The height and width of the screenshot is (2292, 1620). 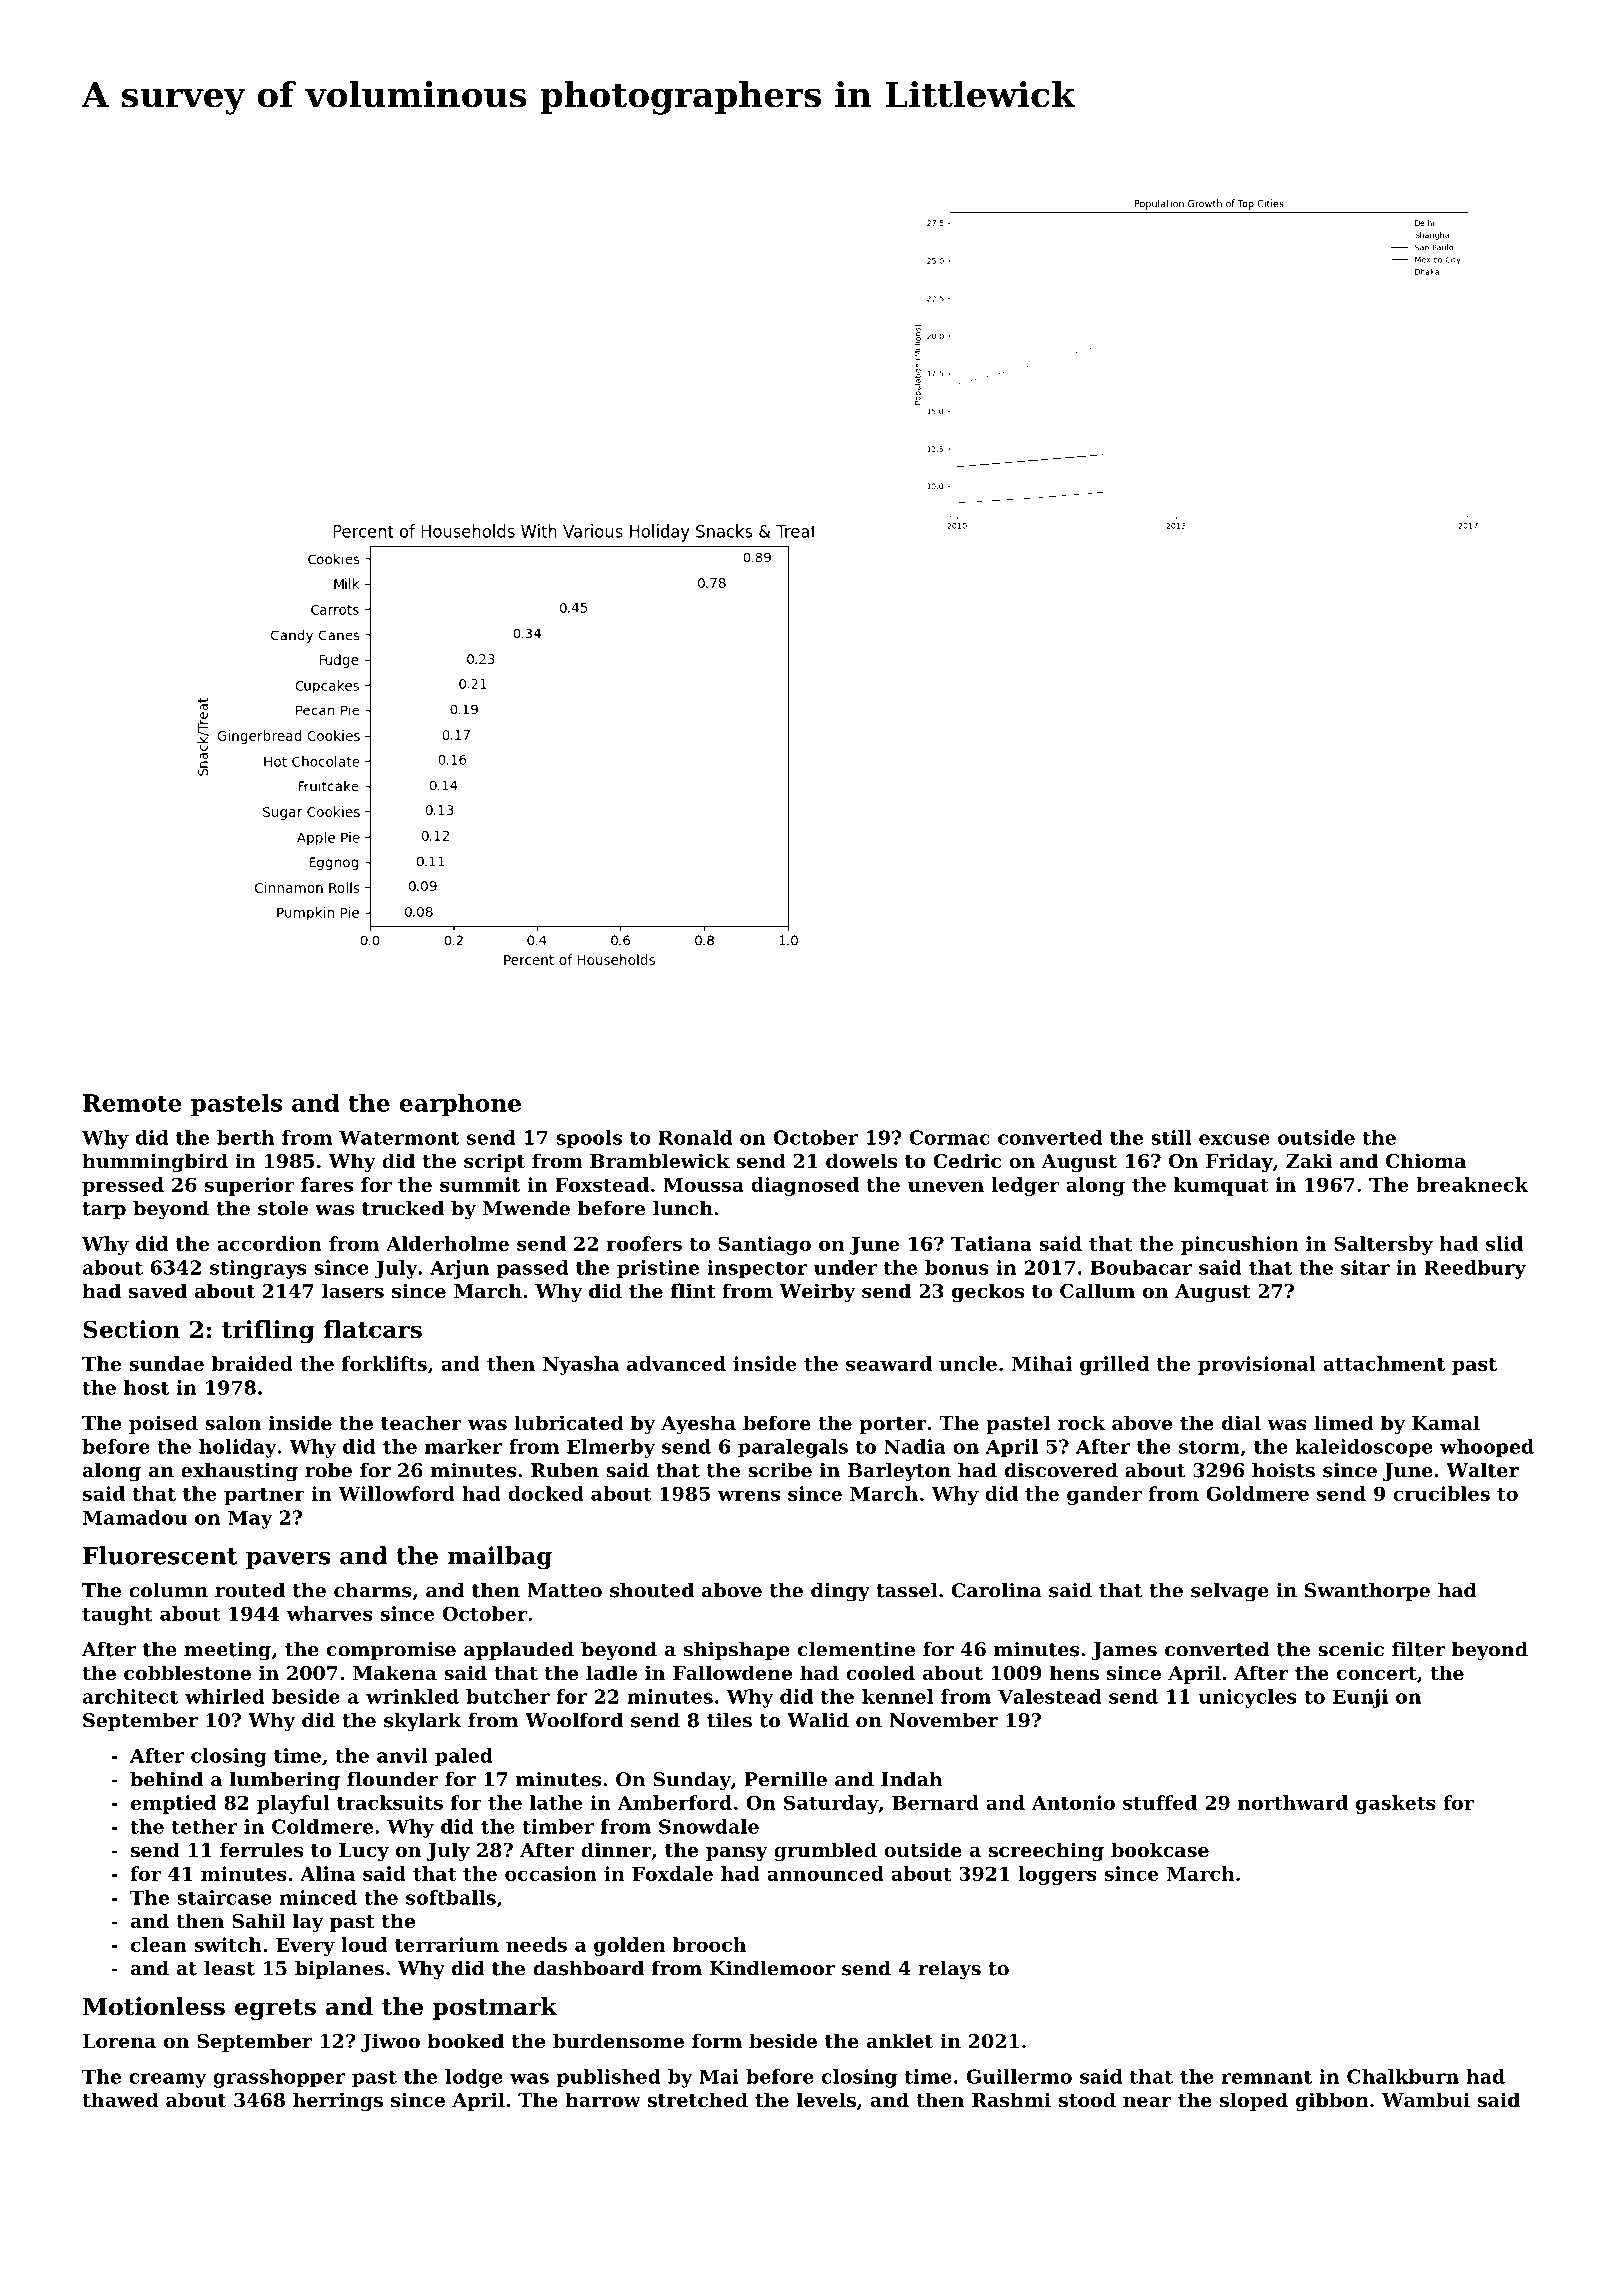 What do you see at coordinates (1234, 1139) in the screenshot?
I see `excuse` at bounding box center [1234, 1139].
